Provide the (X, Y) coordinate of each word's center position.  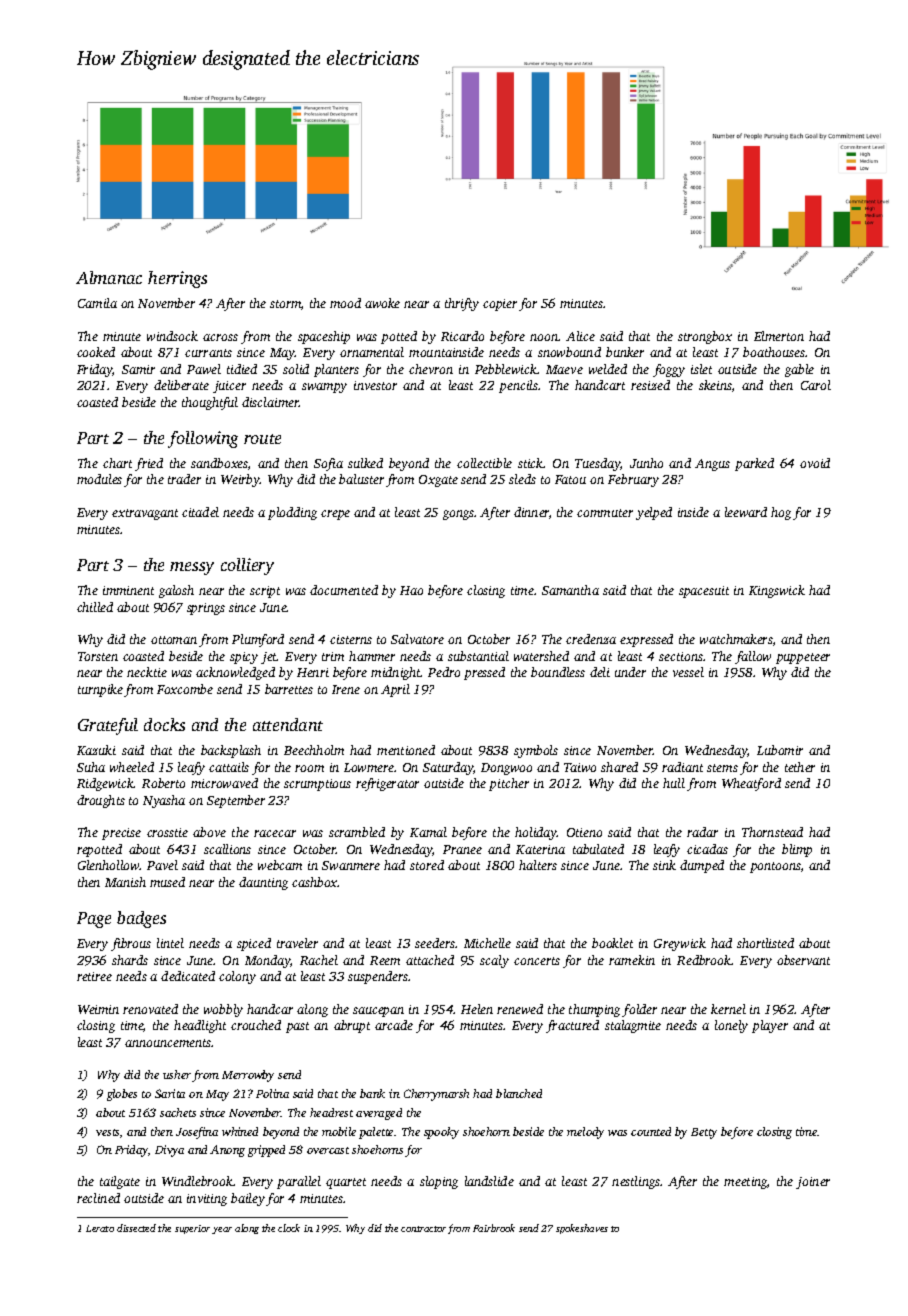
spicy (244, 658)
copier (500, 305)
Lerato (100, 1228)
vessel (688, 672)
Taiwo (580, 767)
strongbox (705, 337)
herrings (177, 279)
